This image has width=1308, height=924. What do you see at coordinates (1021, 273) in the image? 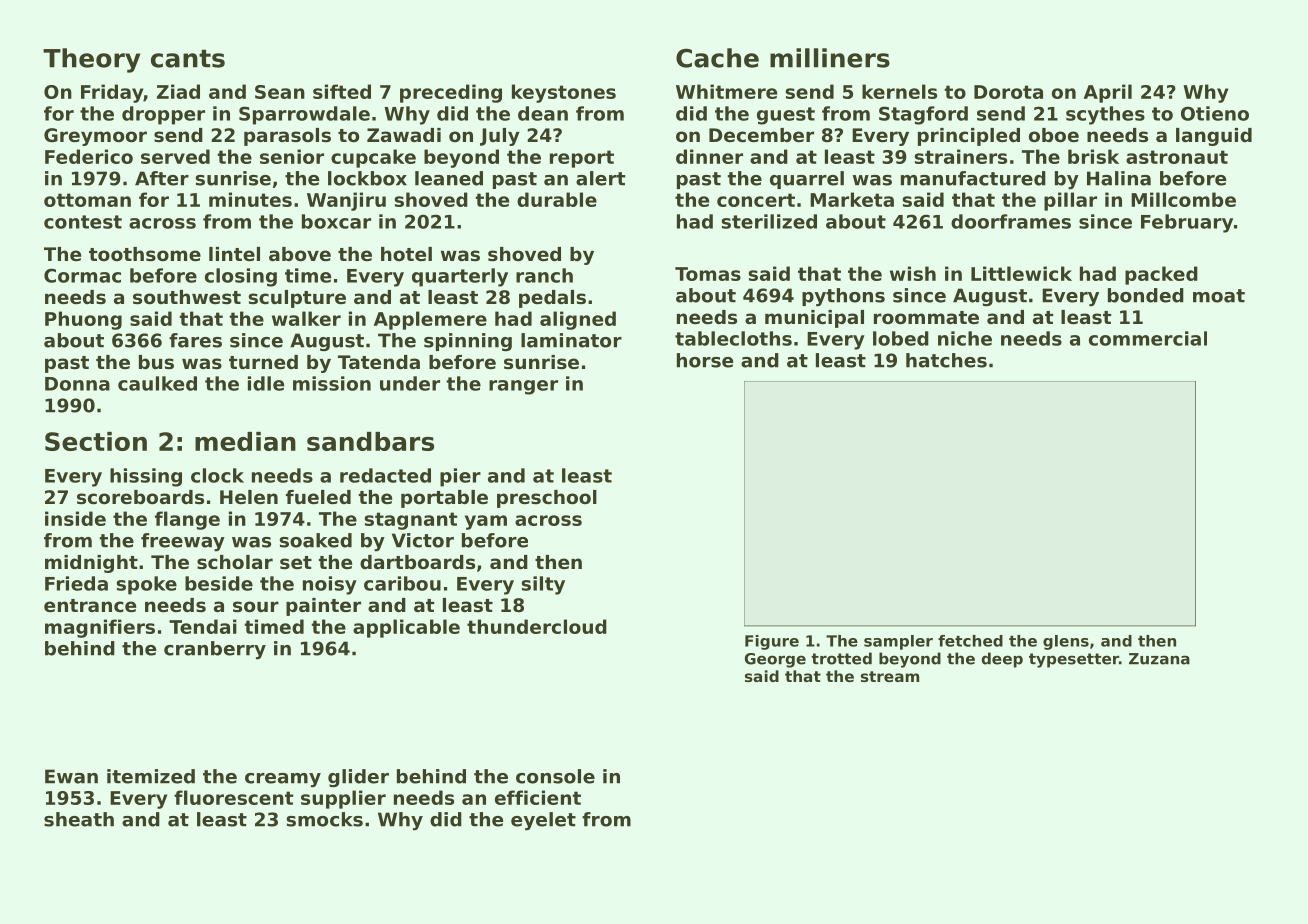
I see `Littlewick` at bounding box center [1021, 273].
